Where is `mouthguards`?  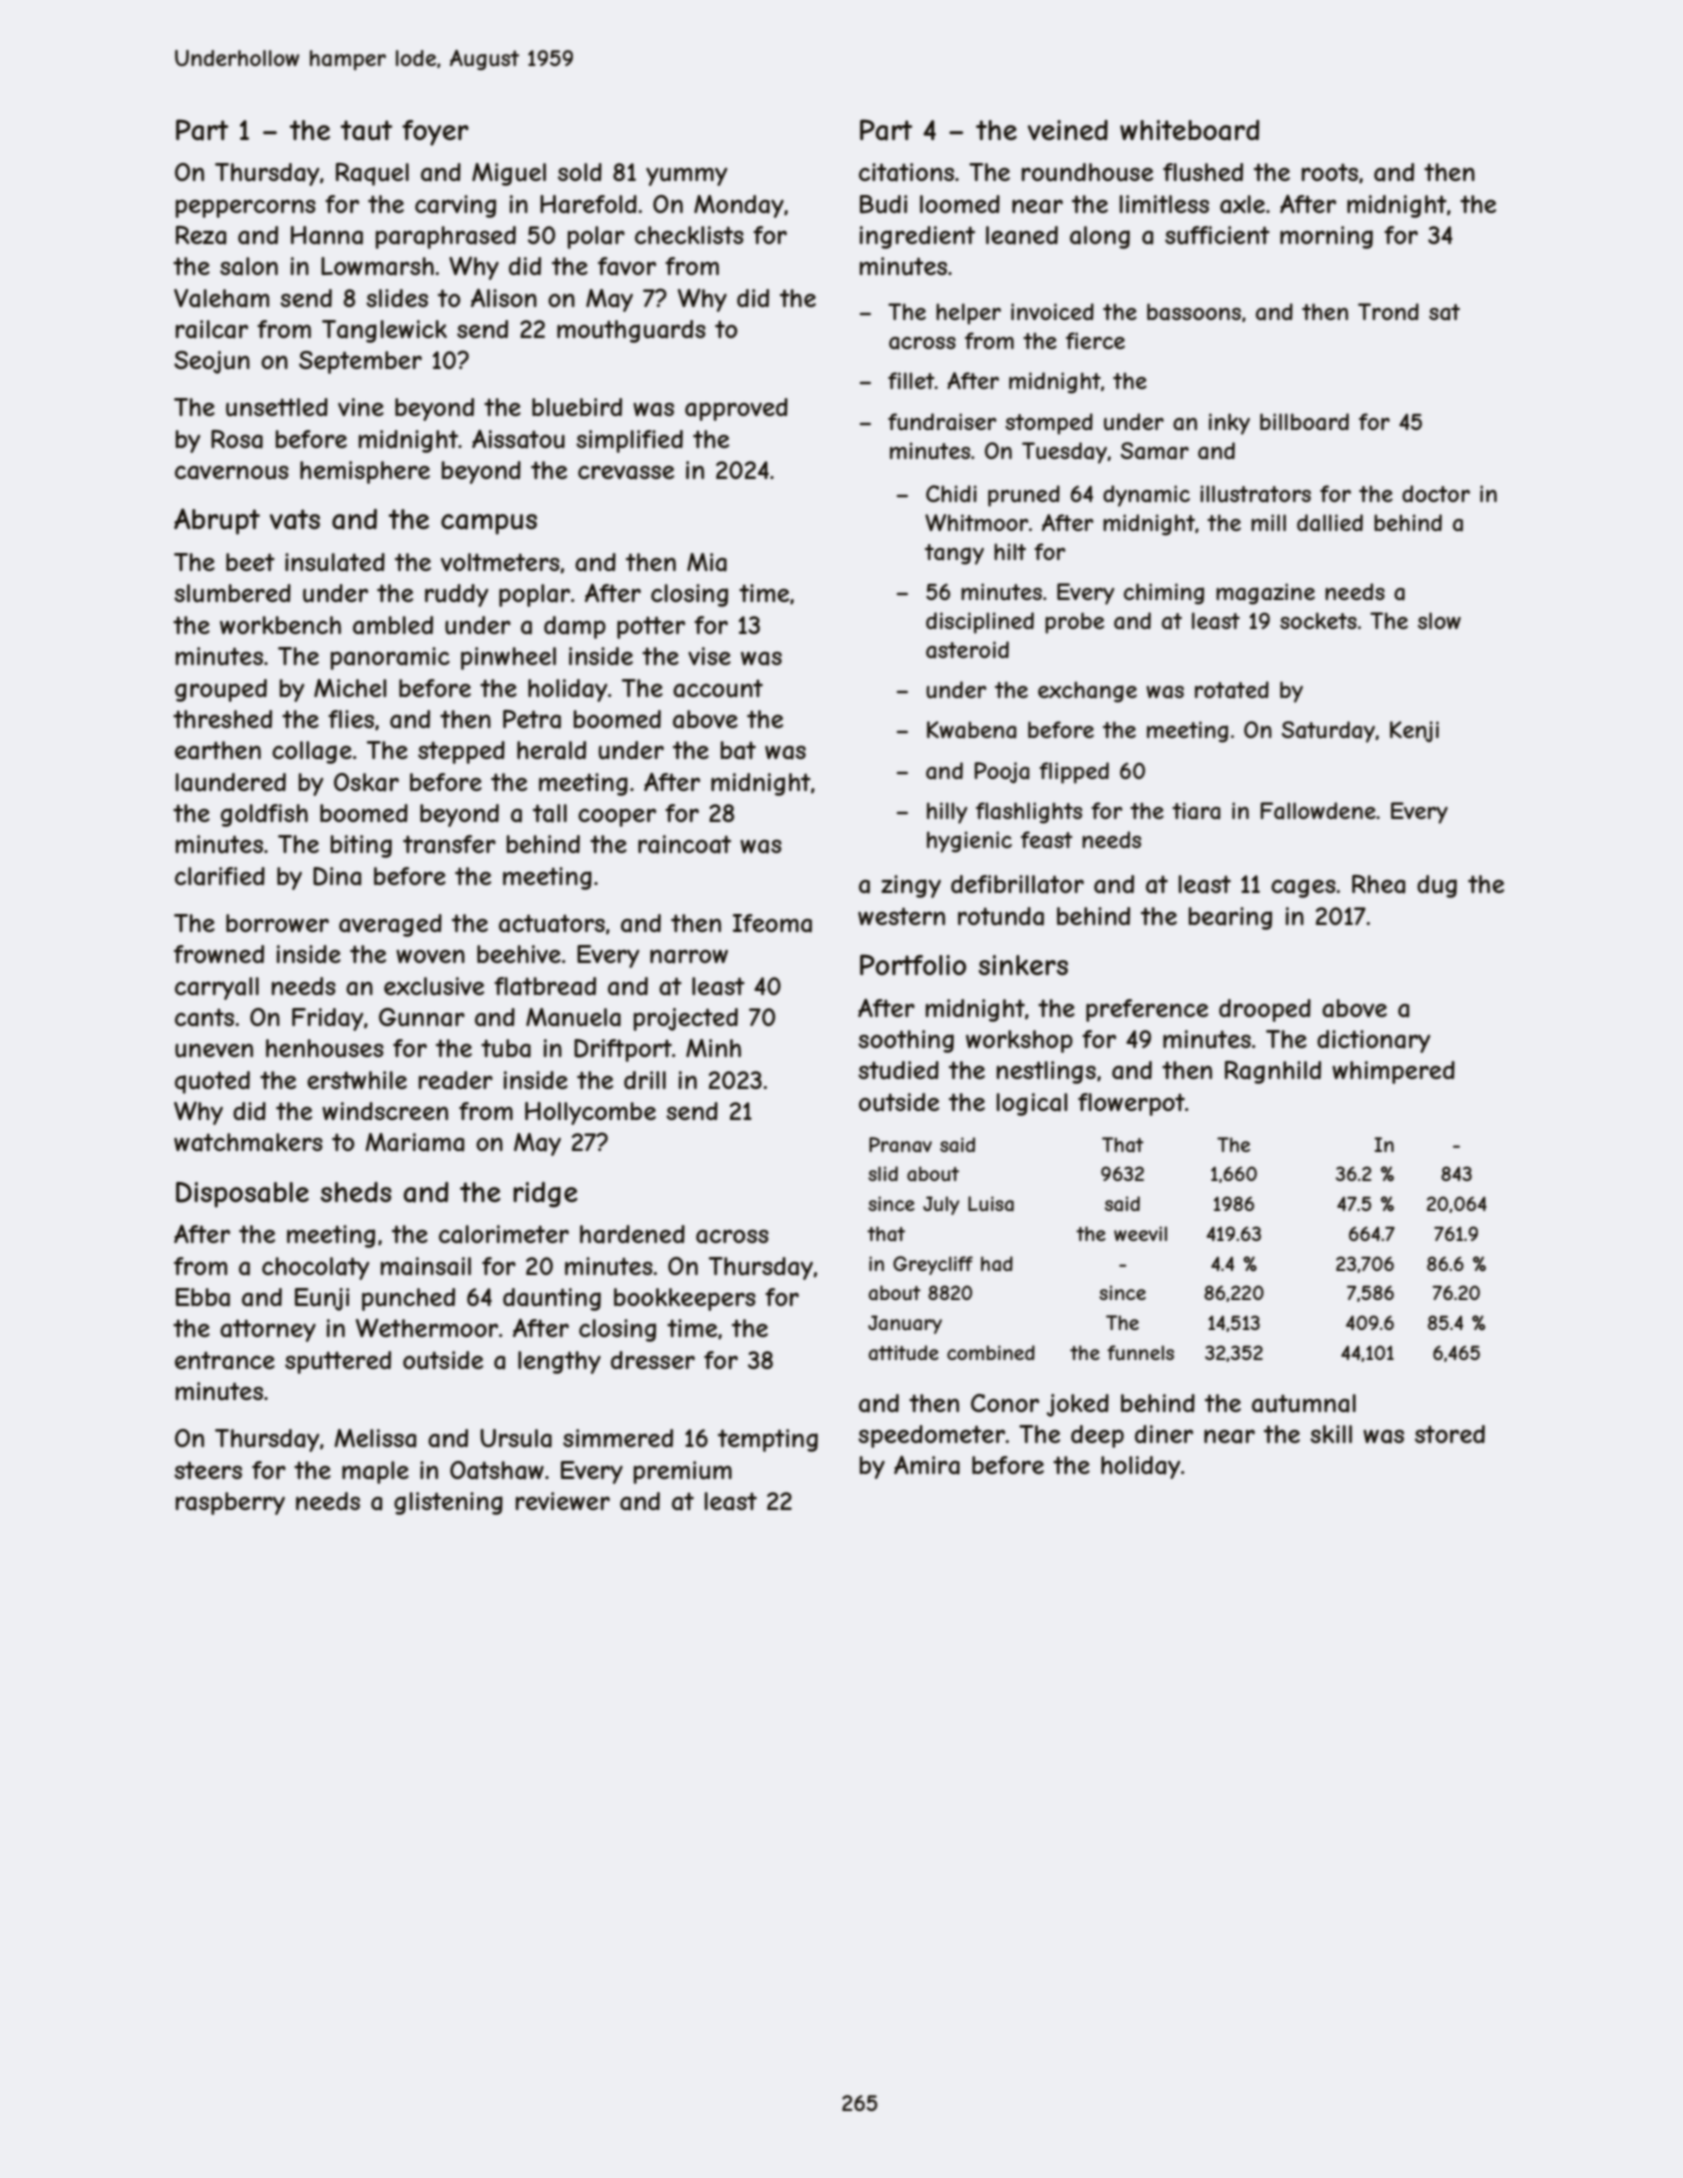 mouthguards is located at coordinates (631, 331).
